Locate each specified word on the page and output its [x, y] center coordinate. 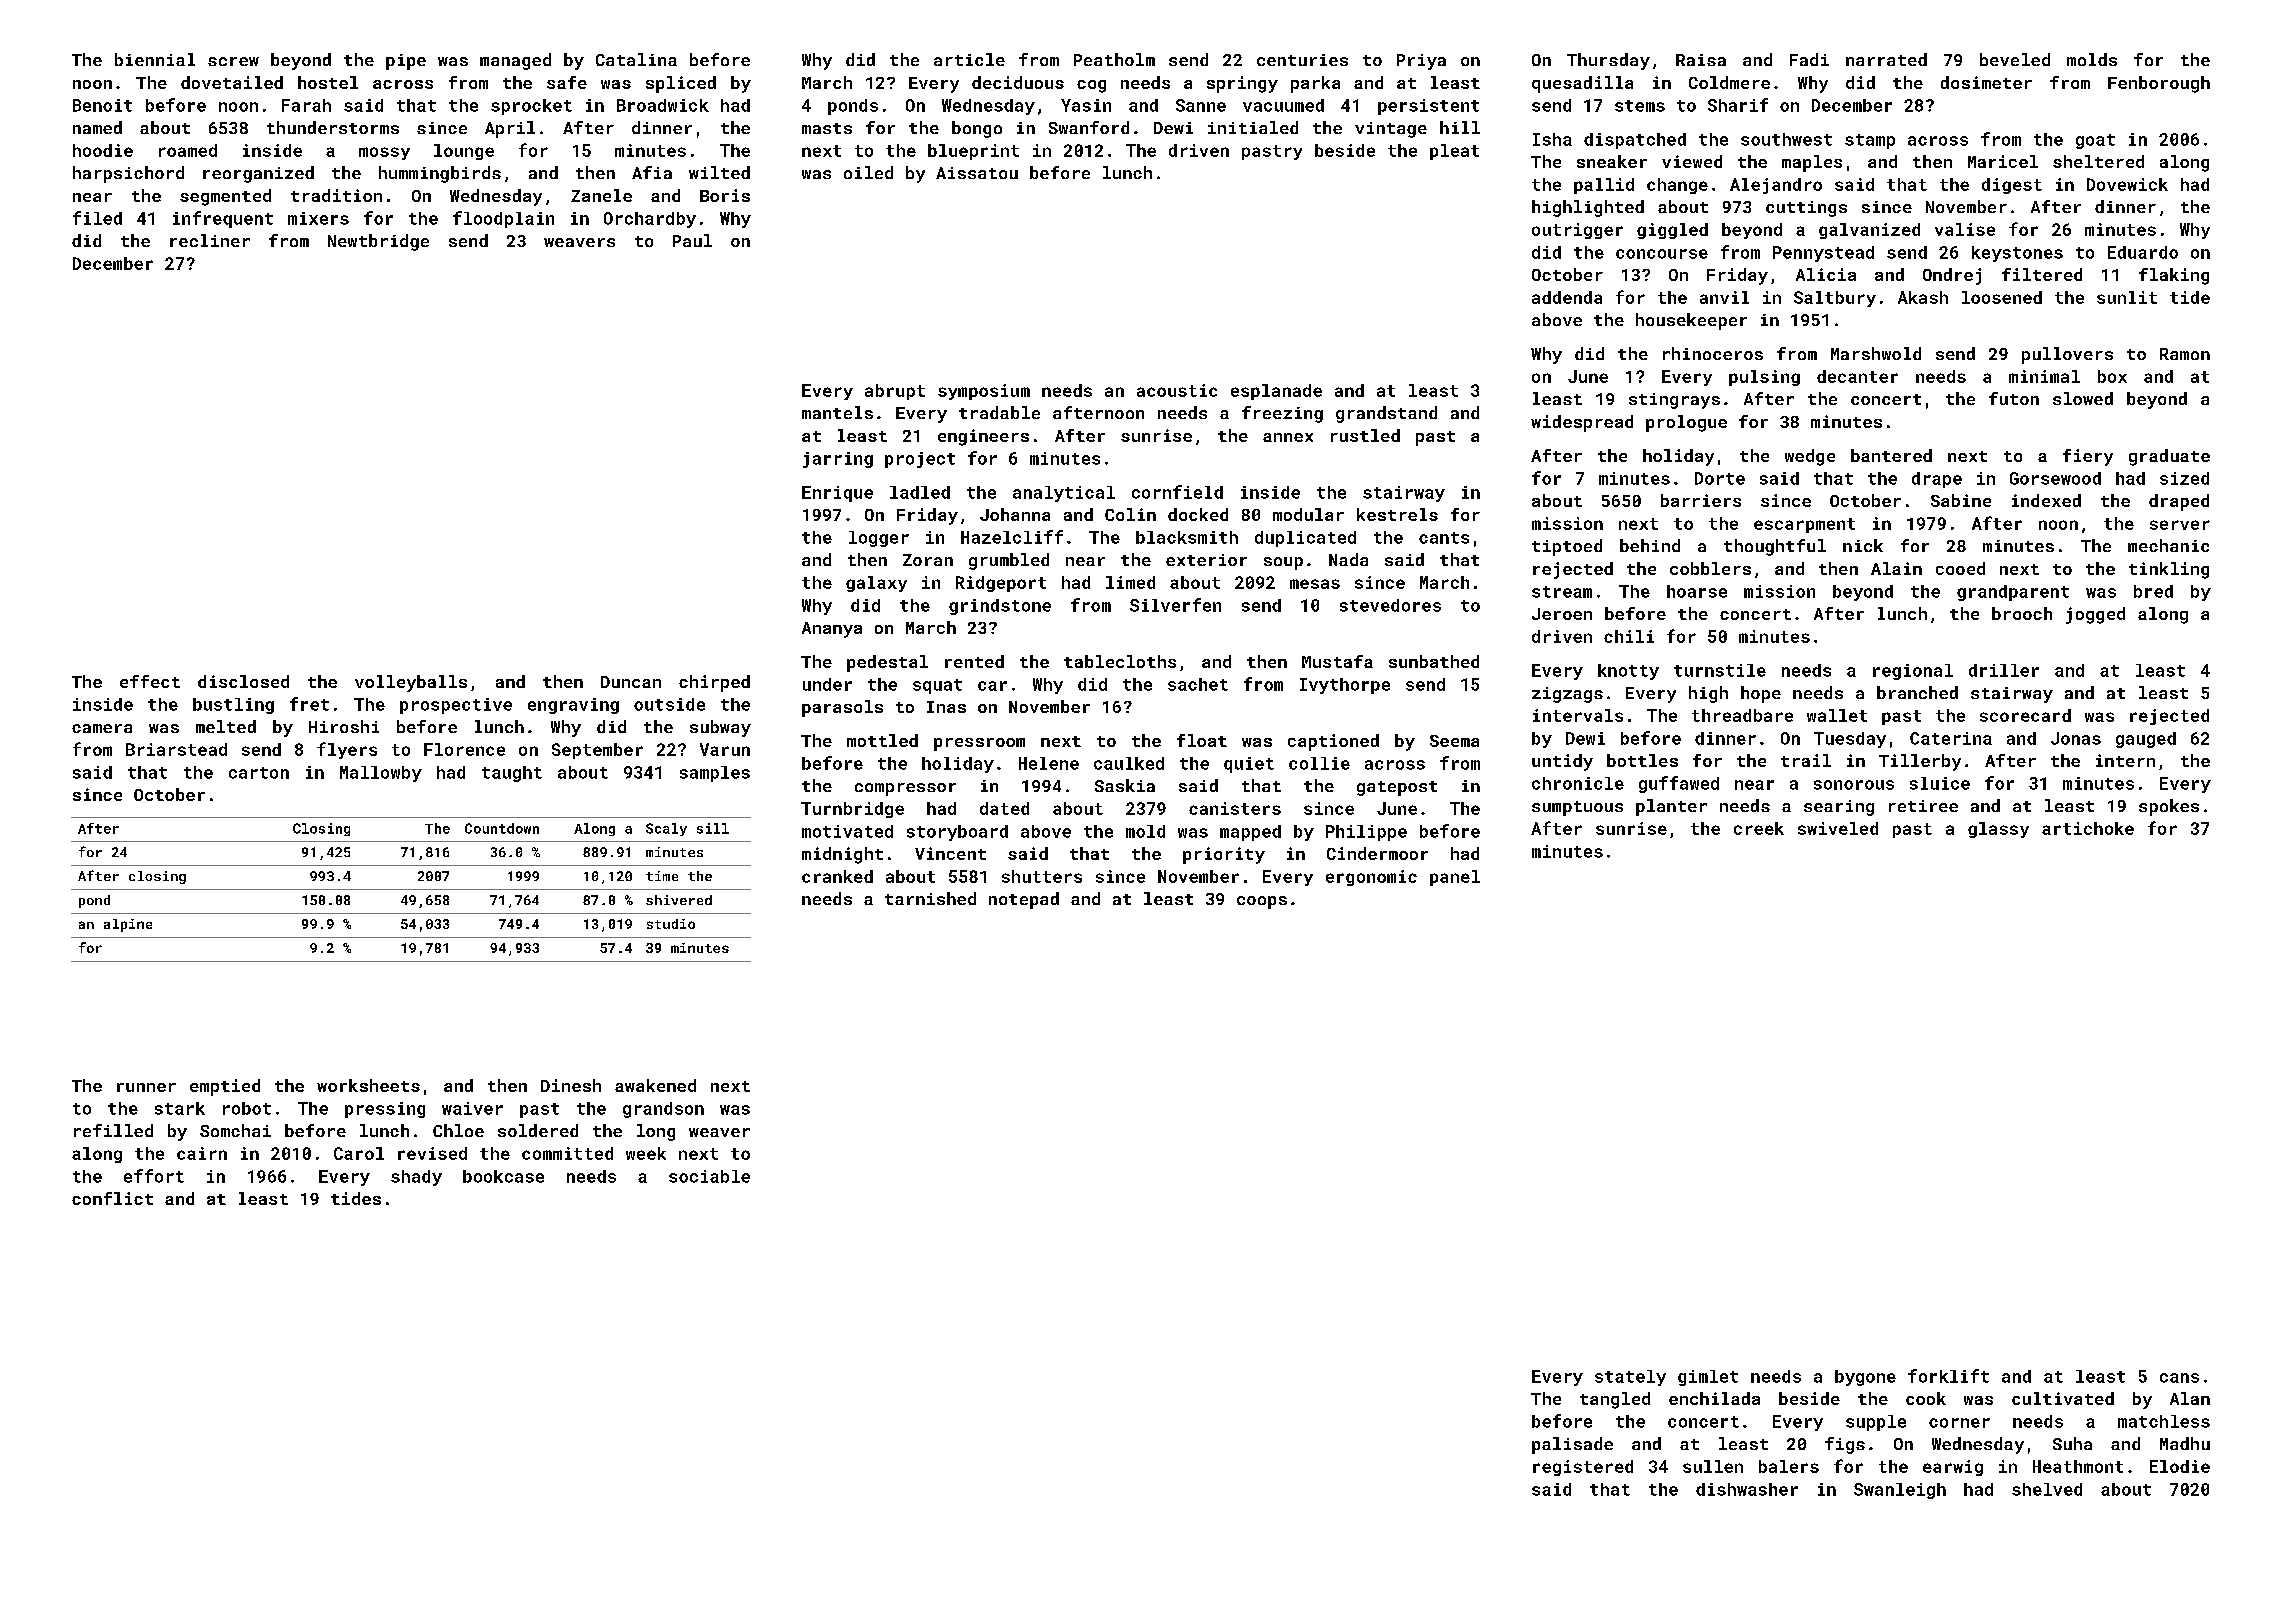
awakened [655, 1085]
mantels [837, 412]
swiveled [1838, 828]
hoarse [1697, 591]
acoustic [1177, 390]
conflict [112, 1198]
